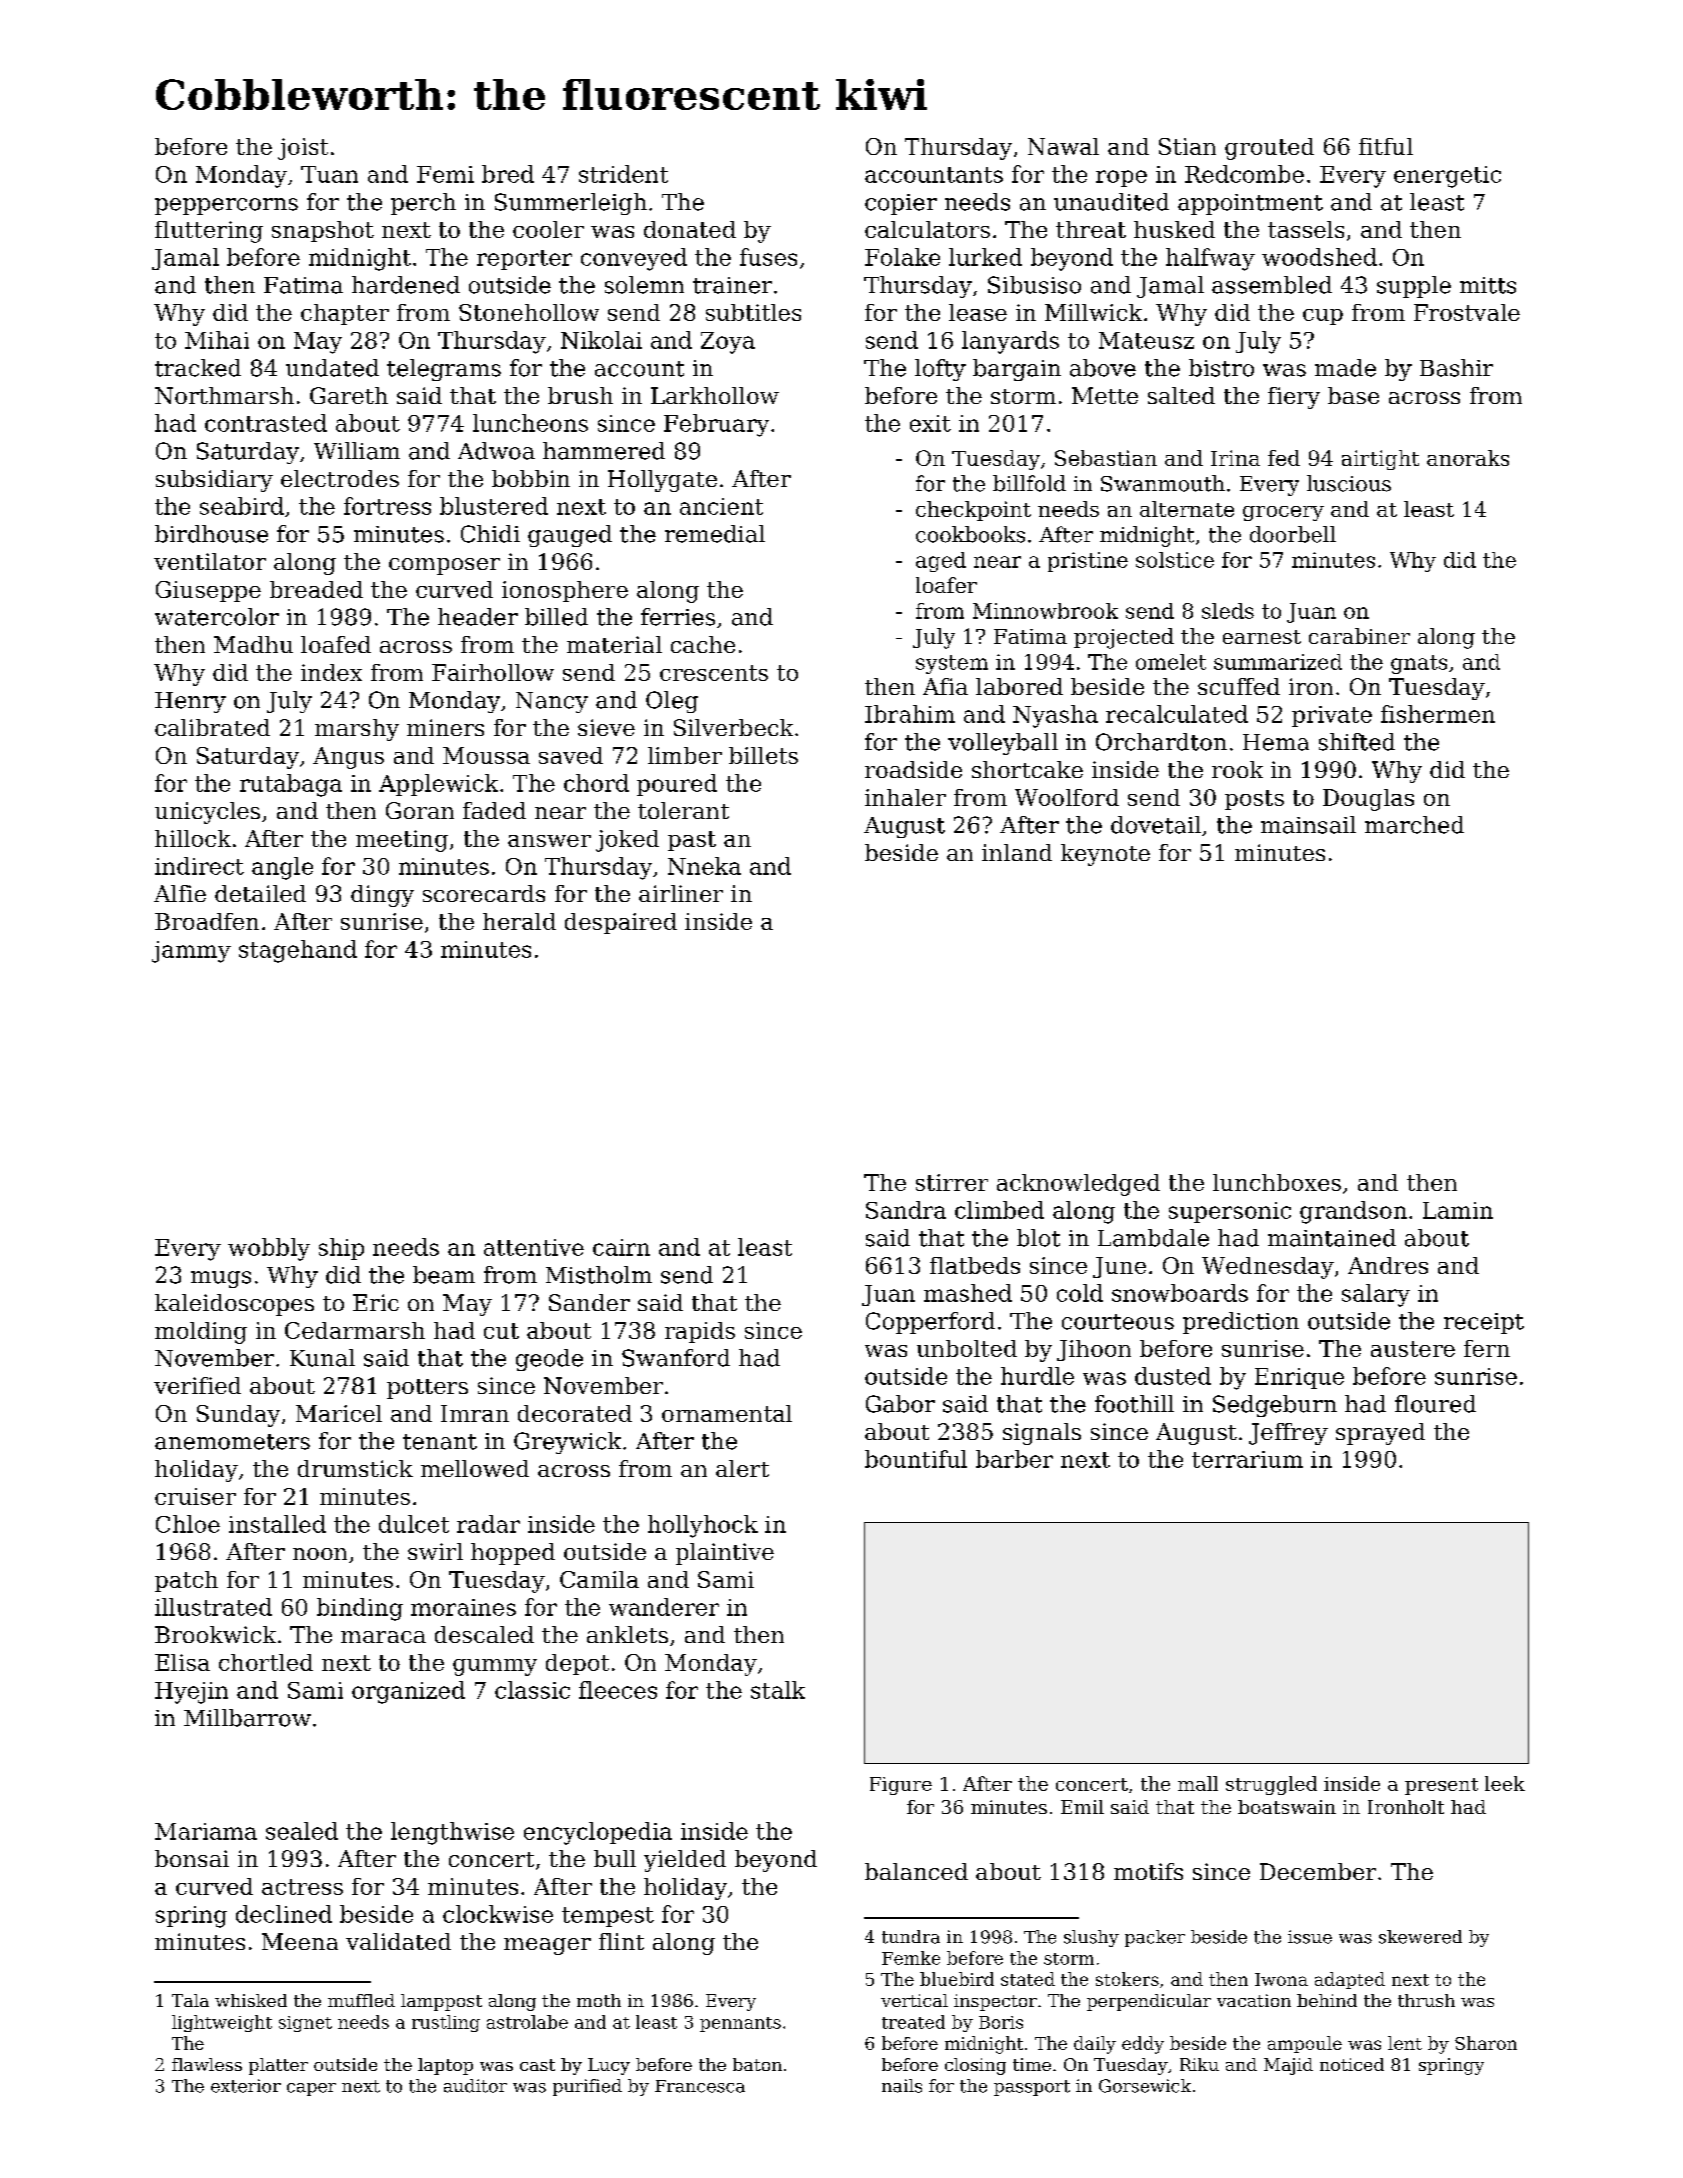 This document has height=2178, width=1683. What do you see at coordinates (1308, 825) in the document?
I see `mainsail` at bounding box center [1308, 825].
